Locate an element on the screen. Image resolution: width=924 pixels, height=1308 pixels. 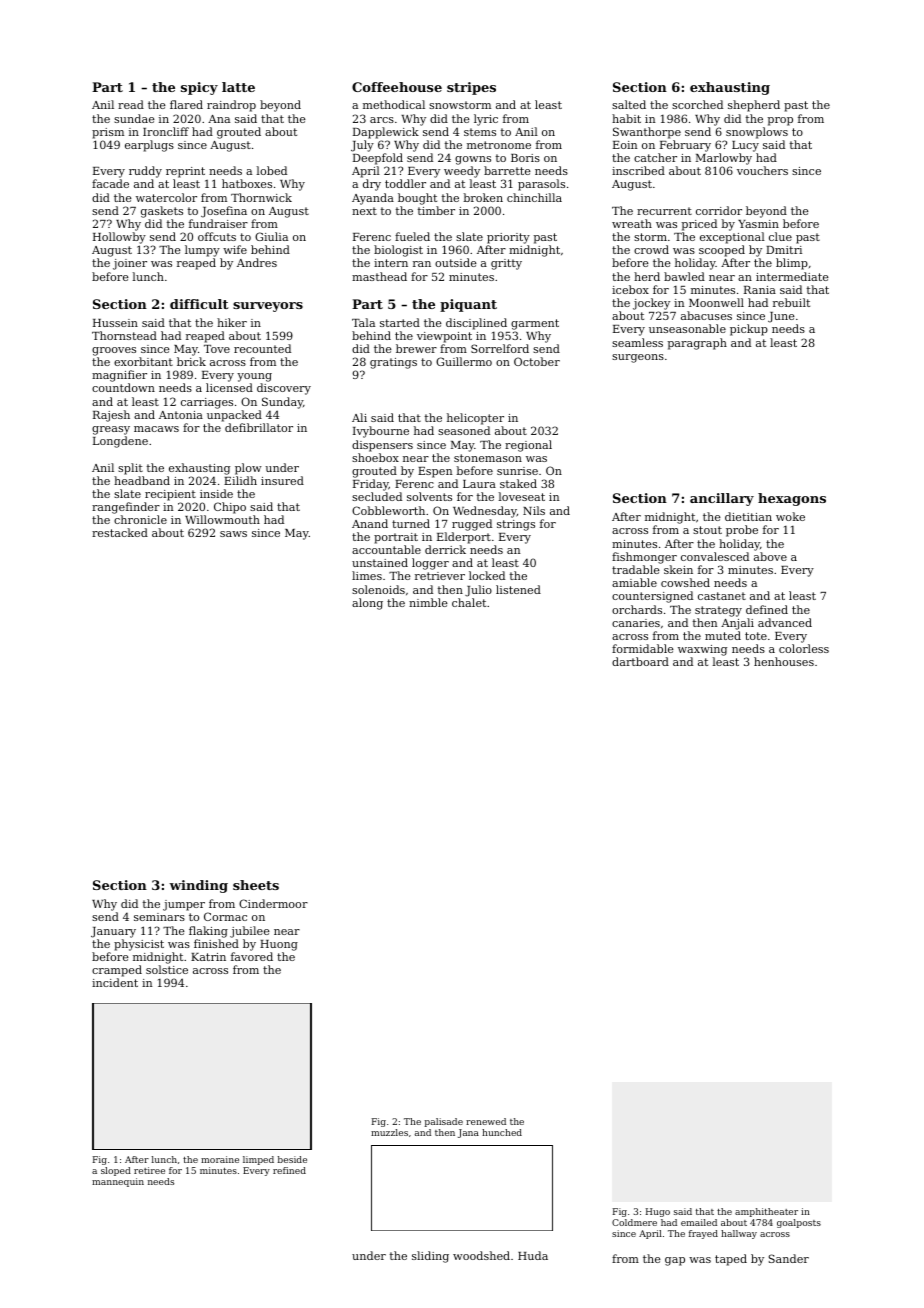
carriages is located at coordinates (207, 403).
